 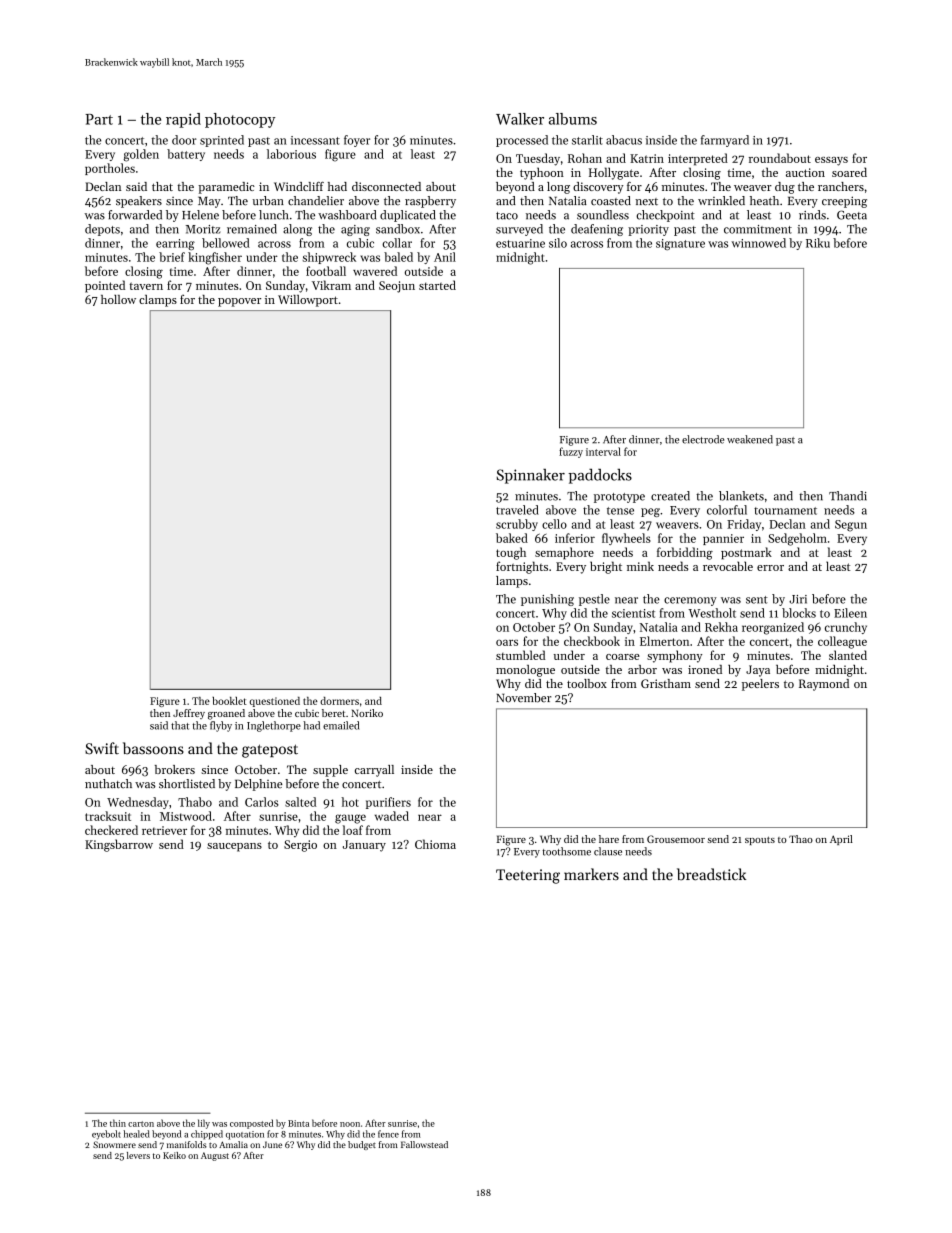 What do you see at coordinates (703, 439) in the screenshot?
I see `electrode` at bounding box center [703, 439].
